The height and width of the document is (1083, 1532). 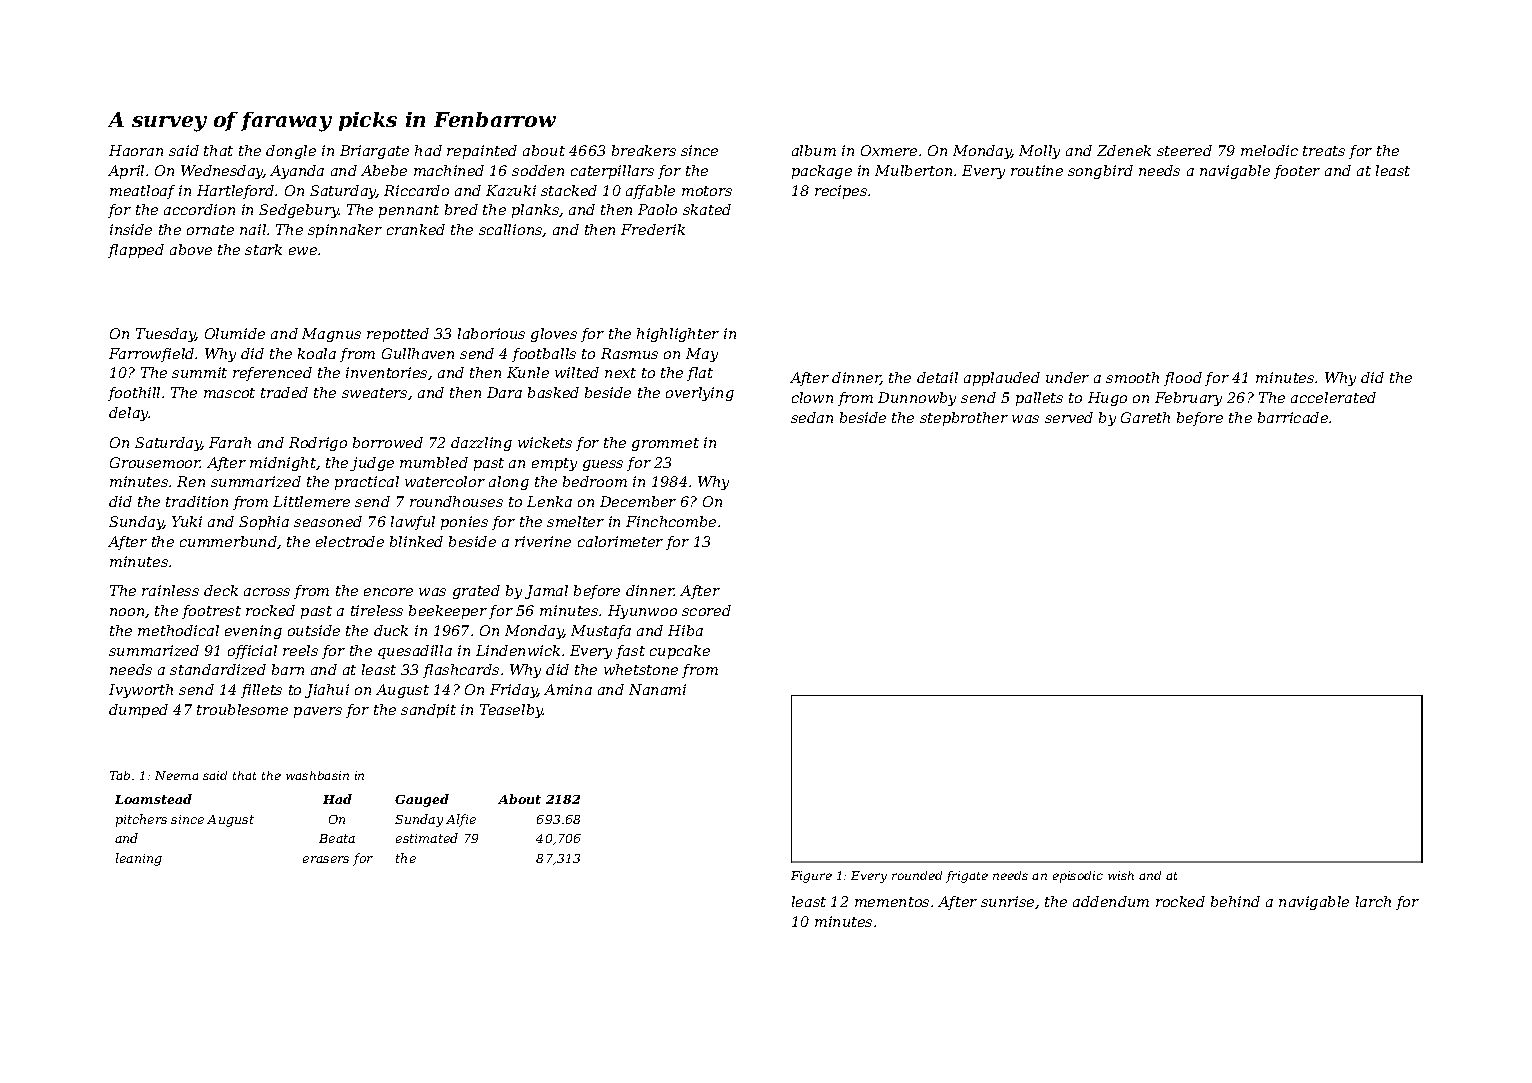 I want to click on Nanami, so click(x=657, y=689).
